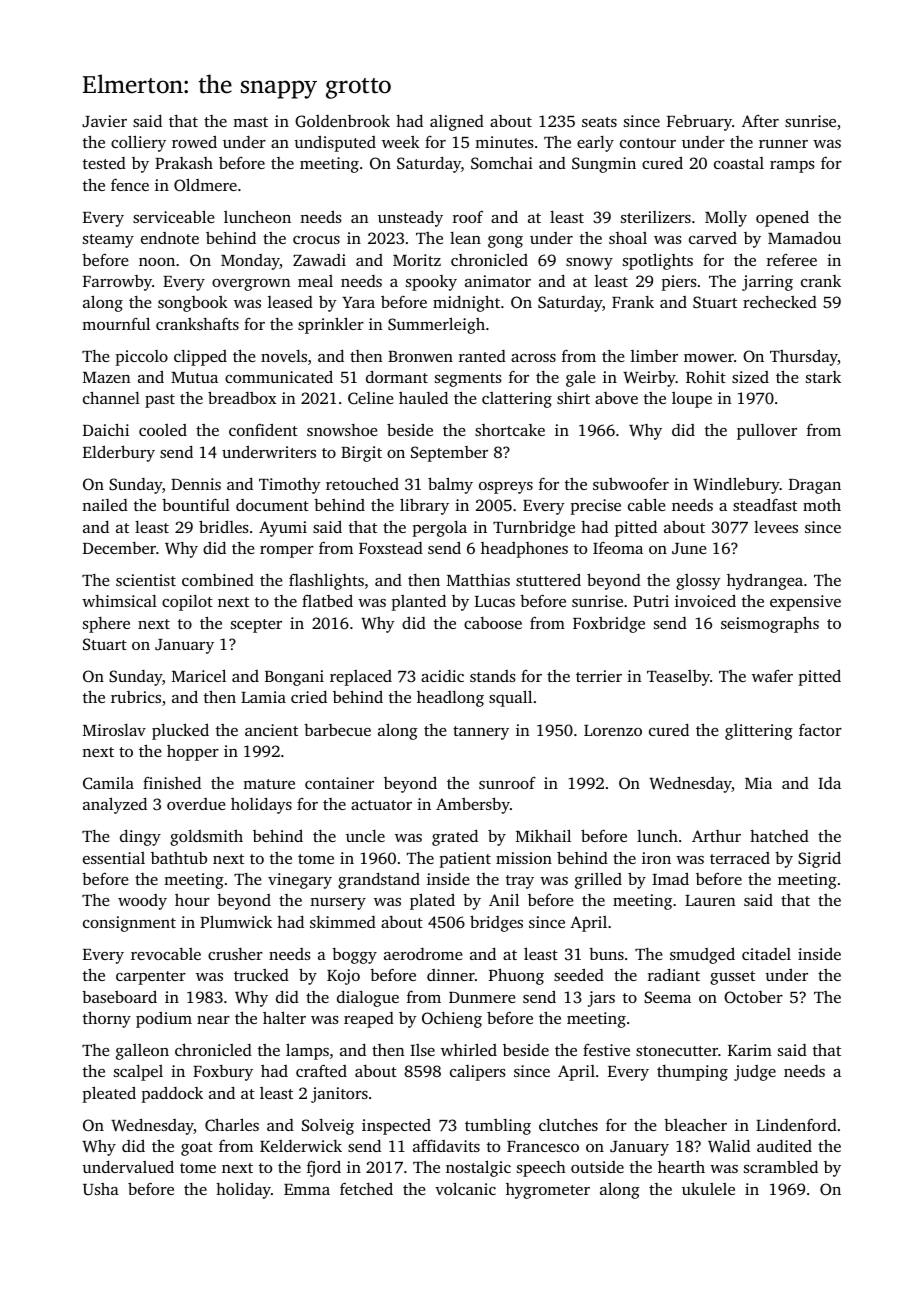  Describe the element at coordinates (716, 836) in the image. I see `Arthur` at that location.
